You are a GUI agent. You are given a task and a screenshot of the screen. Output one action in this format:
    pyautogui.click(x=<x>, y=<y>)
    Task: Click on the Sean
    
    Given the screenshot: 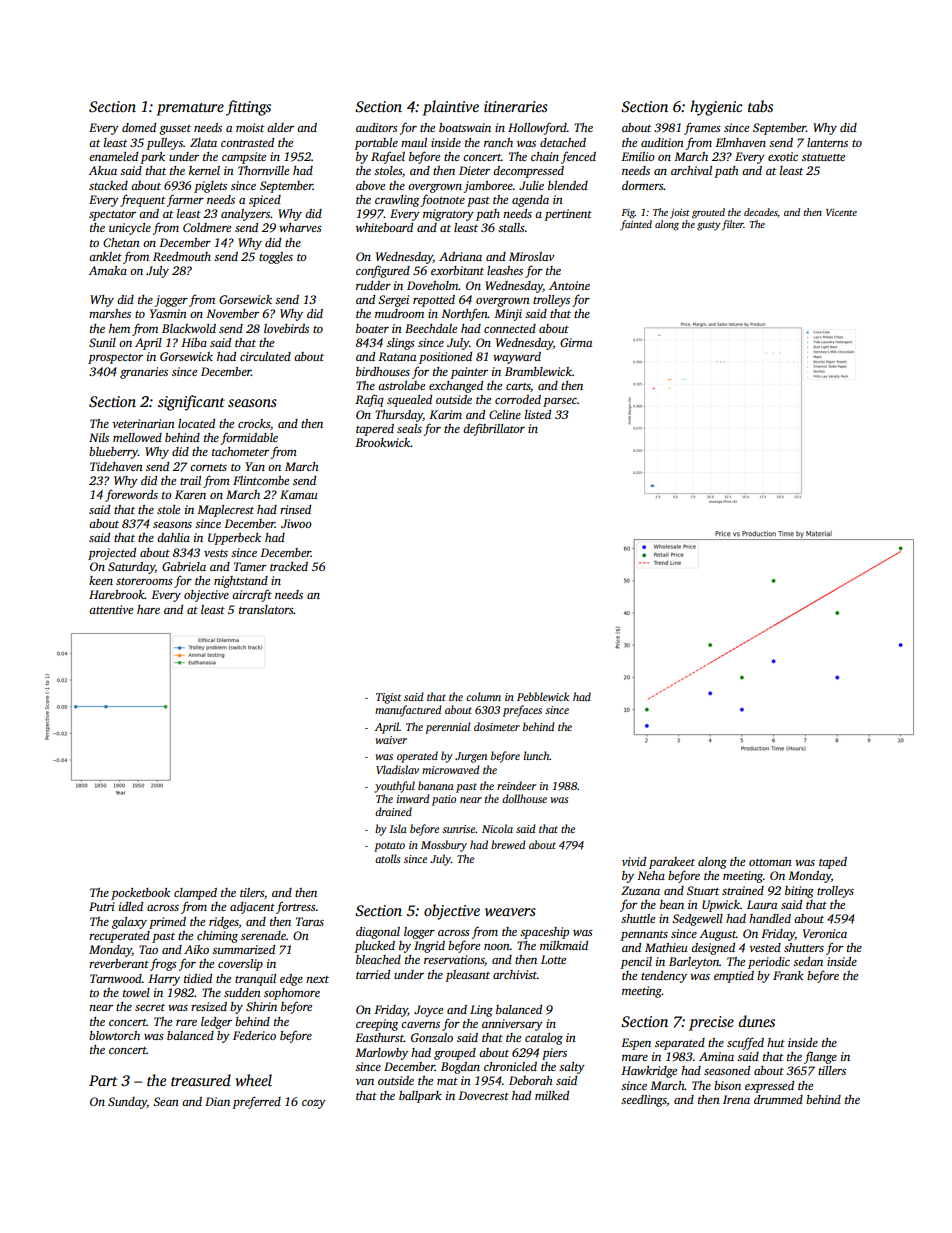 What is the action you would take?
    pyautogui.click(x=166, y=1101)
